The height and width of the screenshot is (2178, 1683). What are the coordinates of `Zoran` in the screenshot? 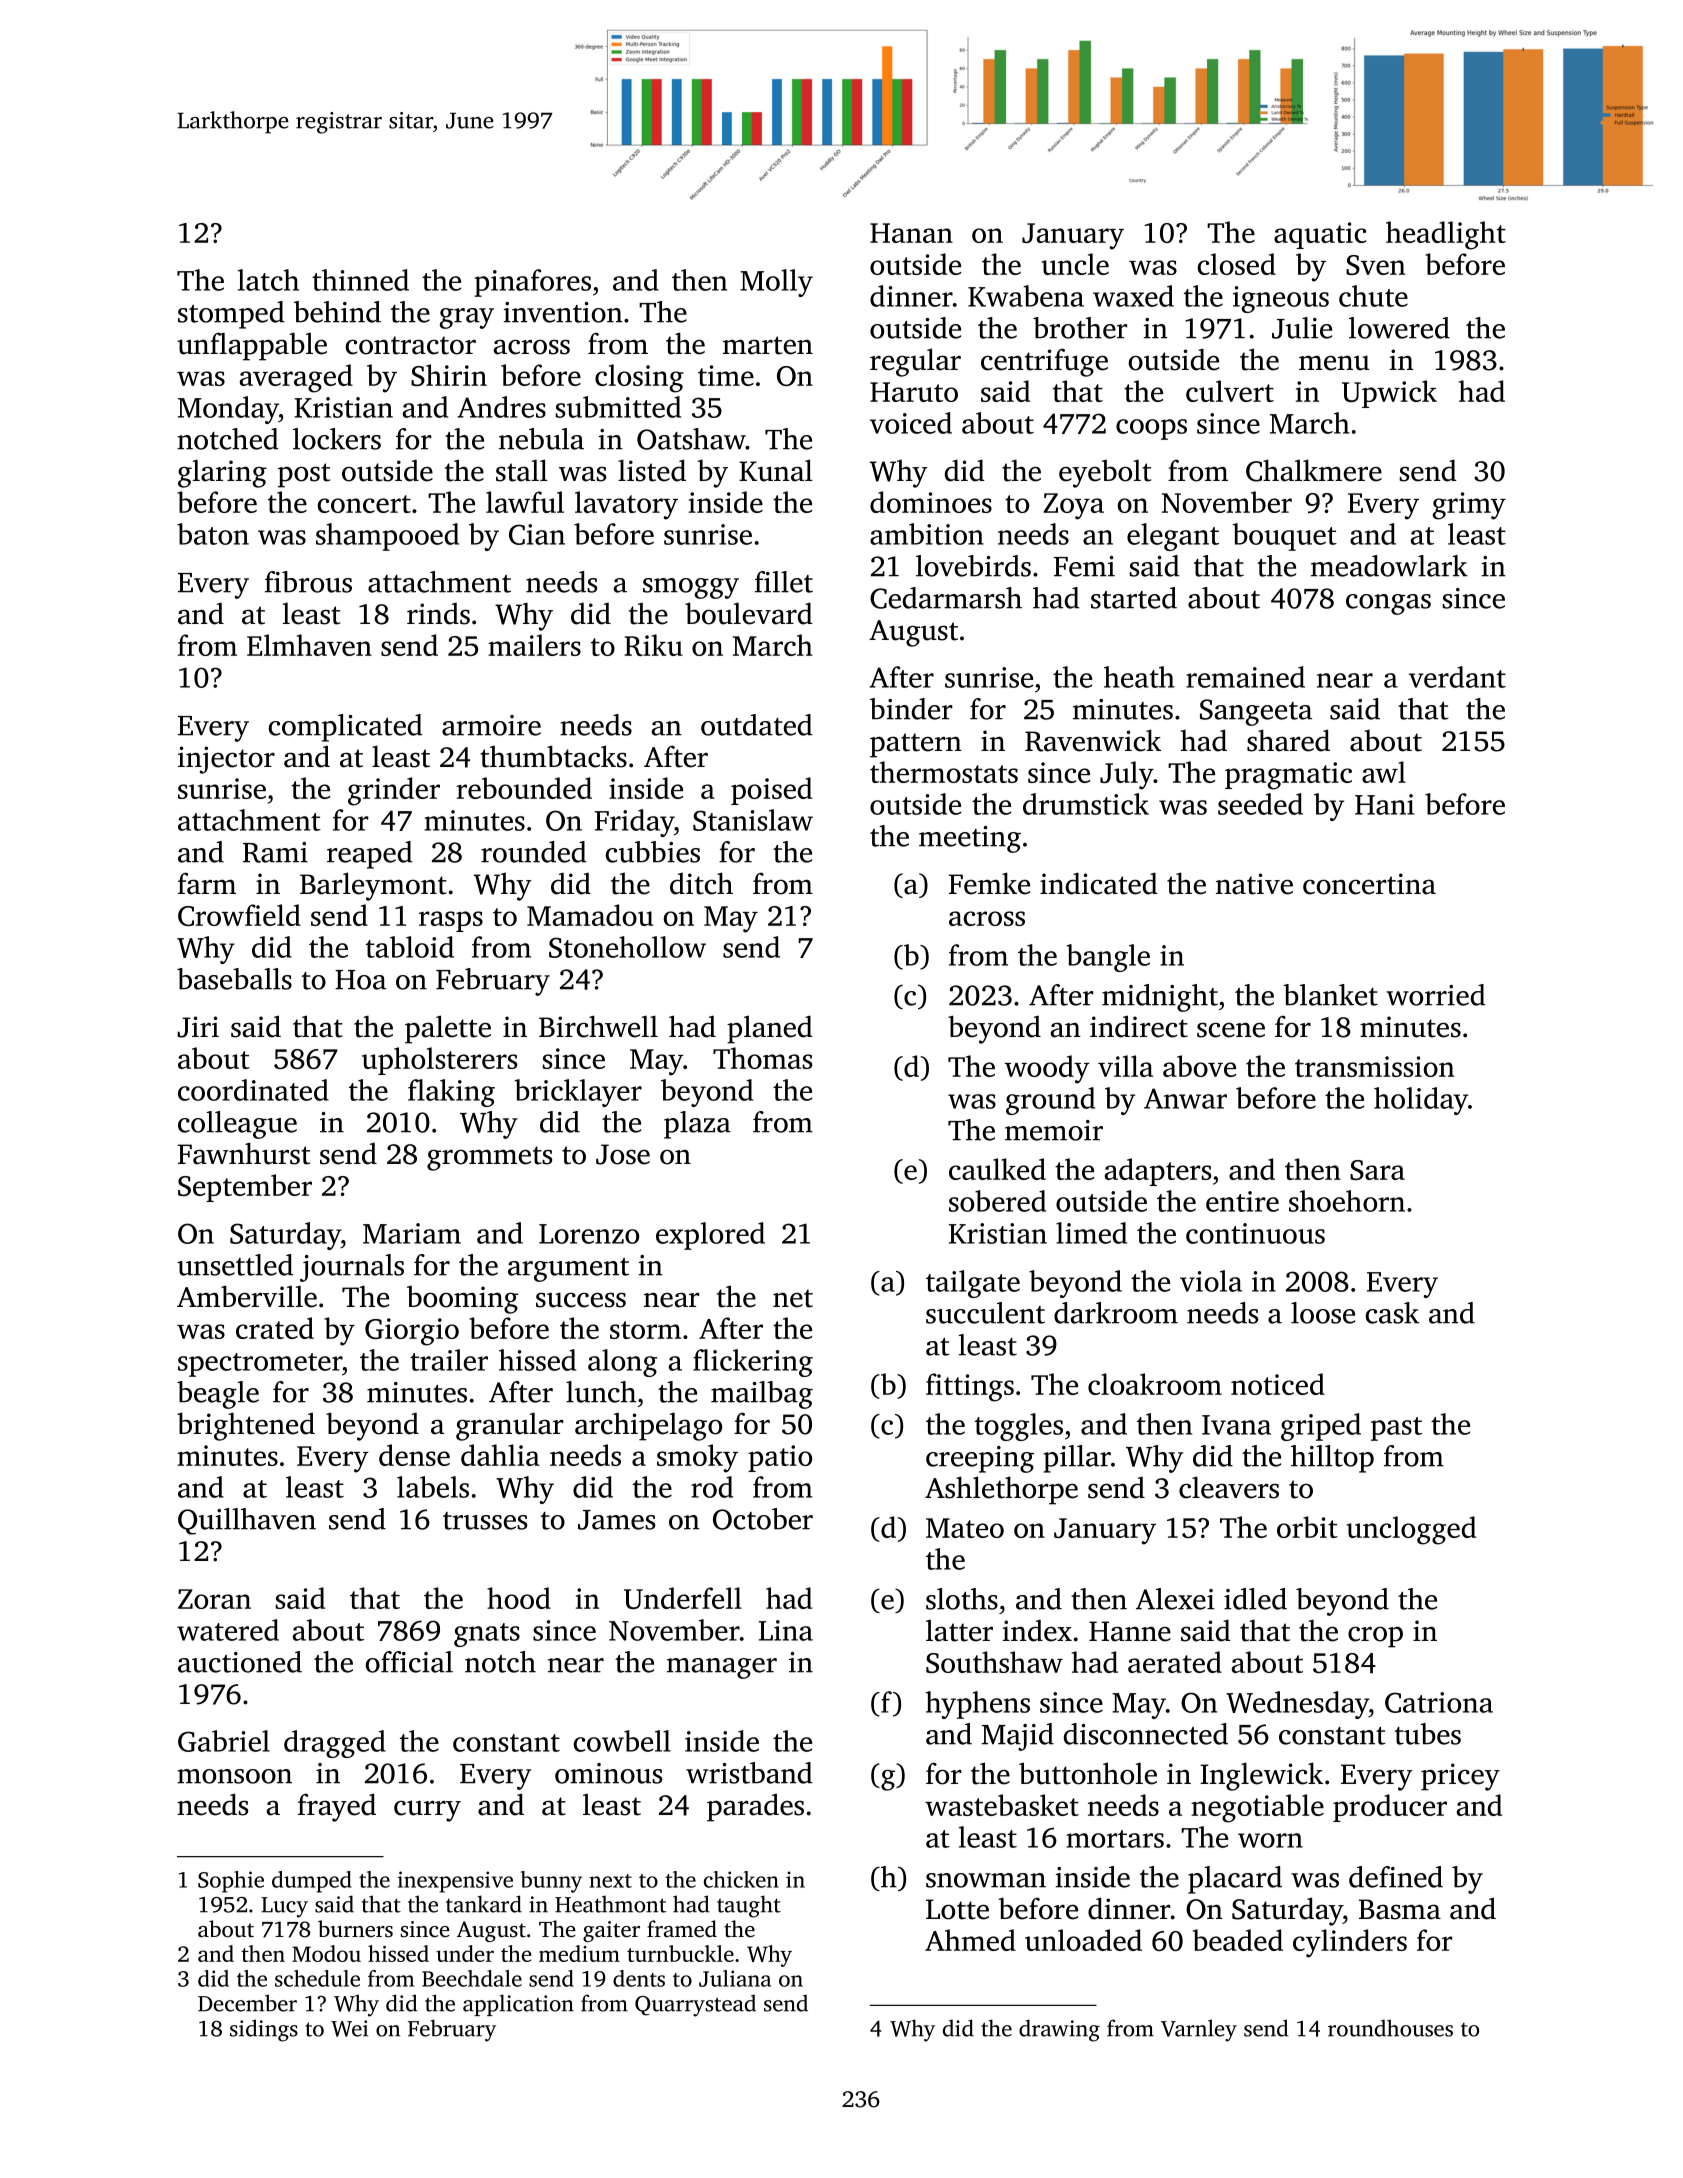 It's located at (214, 1599).
